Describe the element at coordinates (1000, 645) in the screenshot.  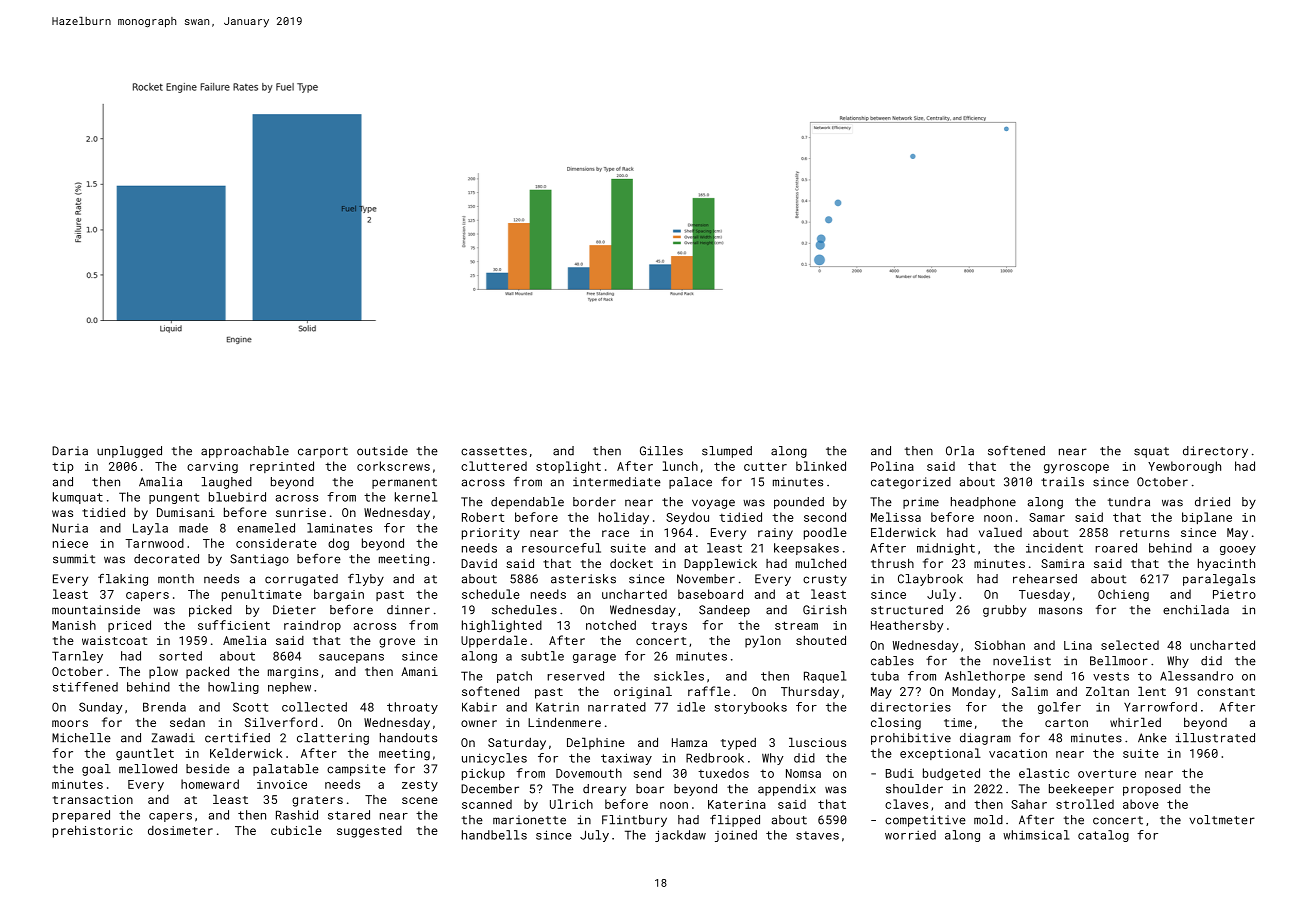
I see `Siobhan` at that location.
